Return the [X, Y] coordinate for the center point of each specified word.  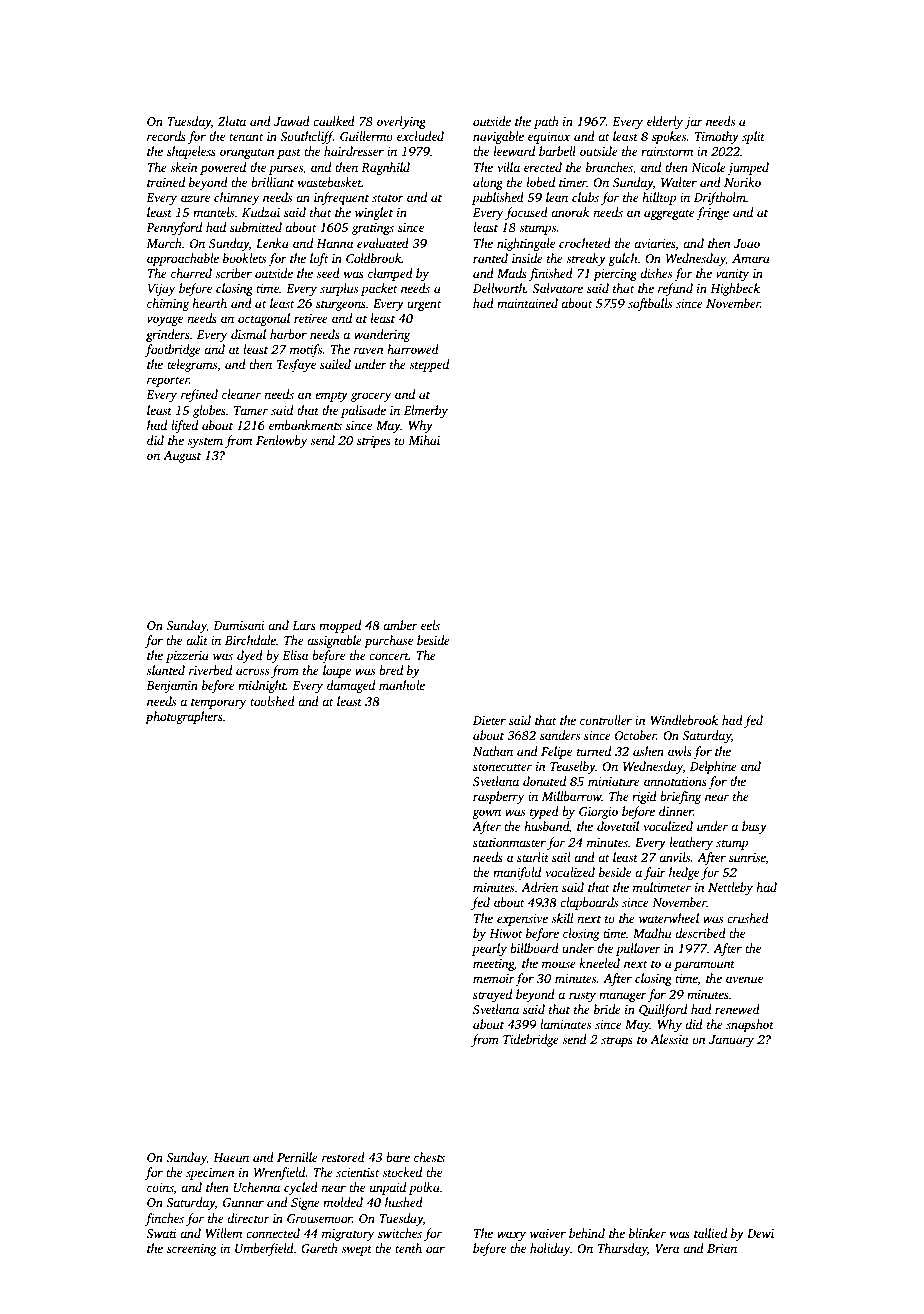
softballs [650, 304]
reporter [168, 381]
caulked [334, 121]
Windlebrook [684, 720]
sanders [560, 735]
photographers [184, 717]
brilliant [272, 182]
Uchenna [257, 1187]
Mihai [424, 440]
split [753, 137]
